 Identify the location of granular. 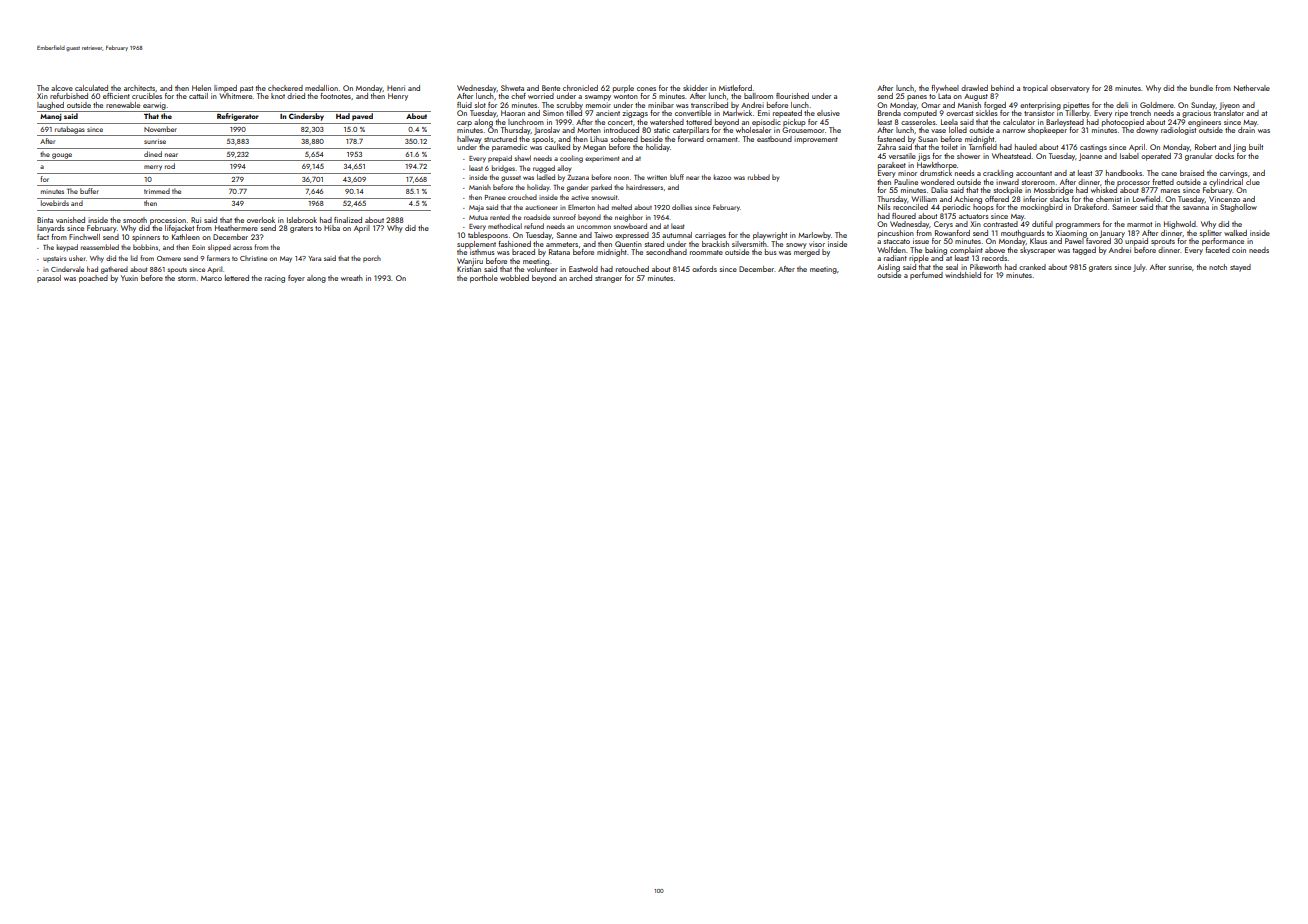
(1198, 157).
